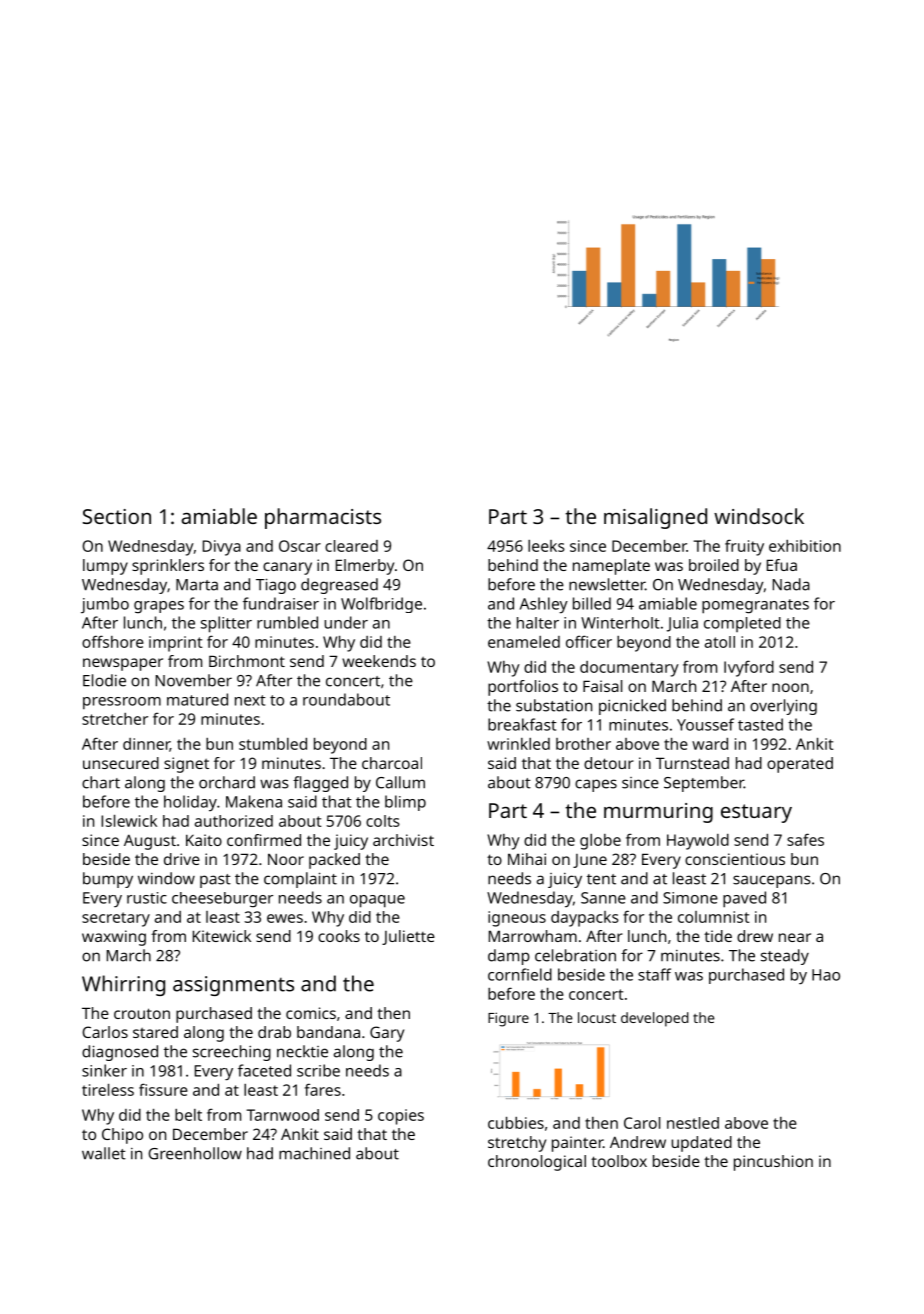 This screenshot has width=924, height=1314. What do you see at coordinates (314, 1153) in the screenshot?
I see `machined` at bounding box center [314, 1153].
